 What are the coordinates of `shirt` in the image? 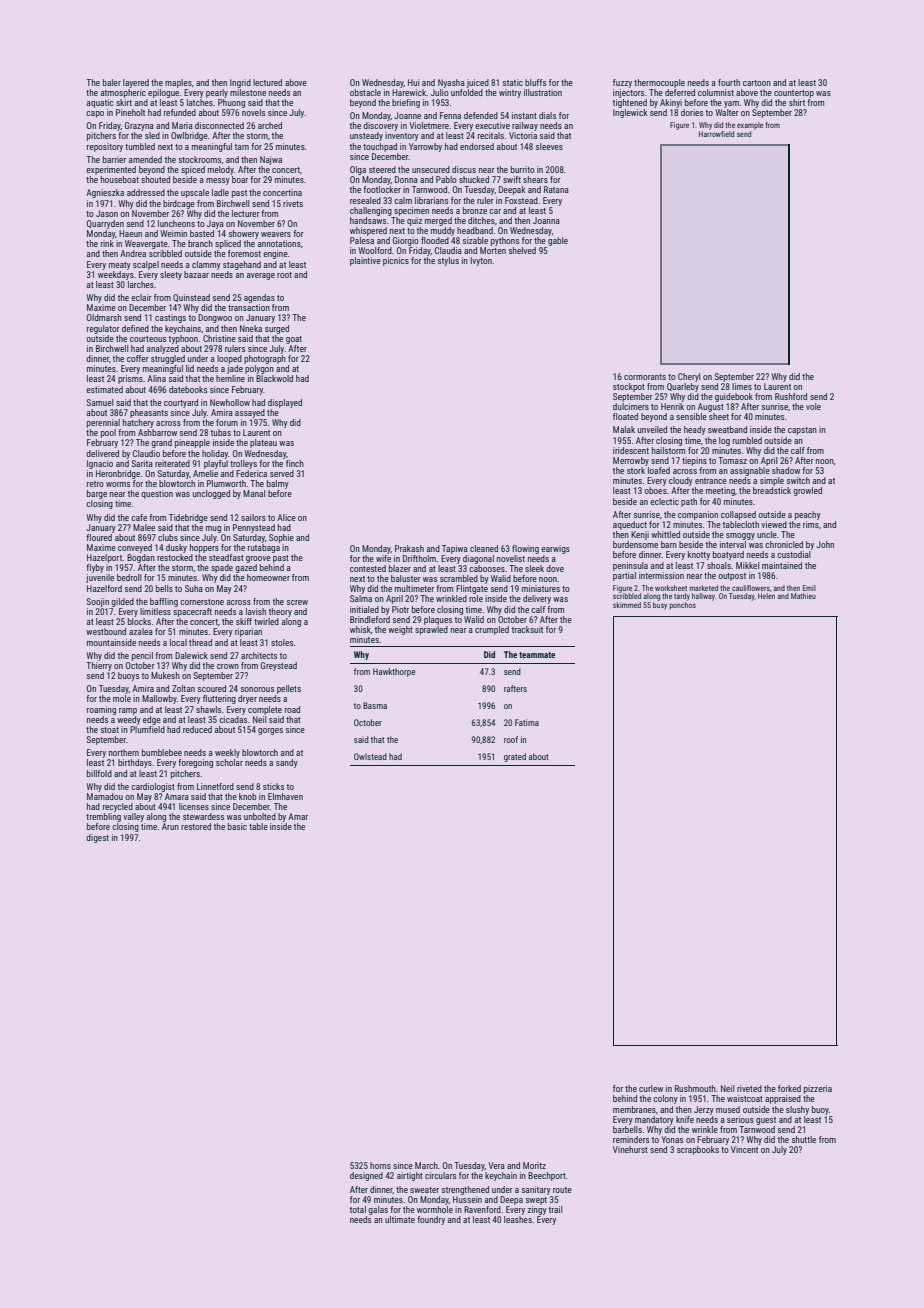 It's located at (797, 102).
